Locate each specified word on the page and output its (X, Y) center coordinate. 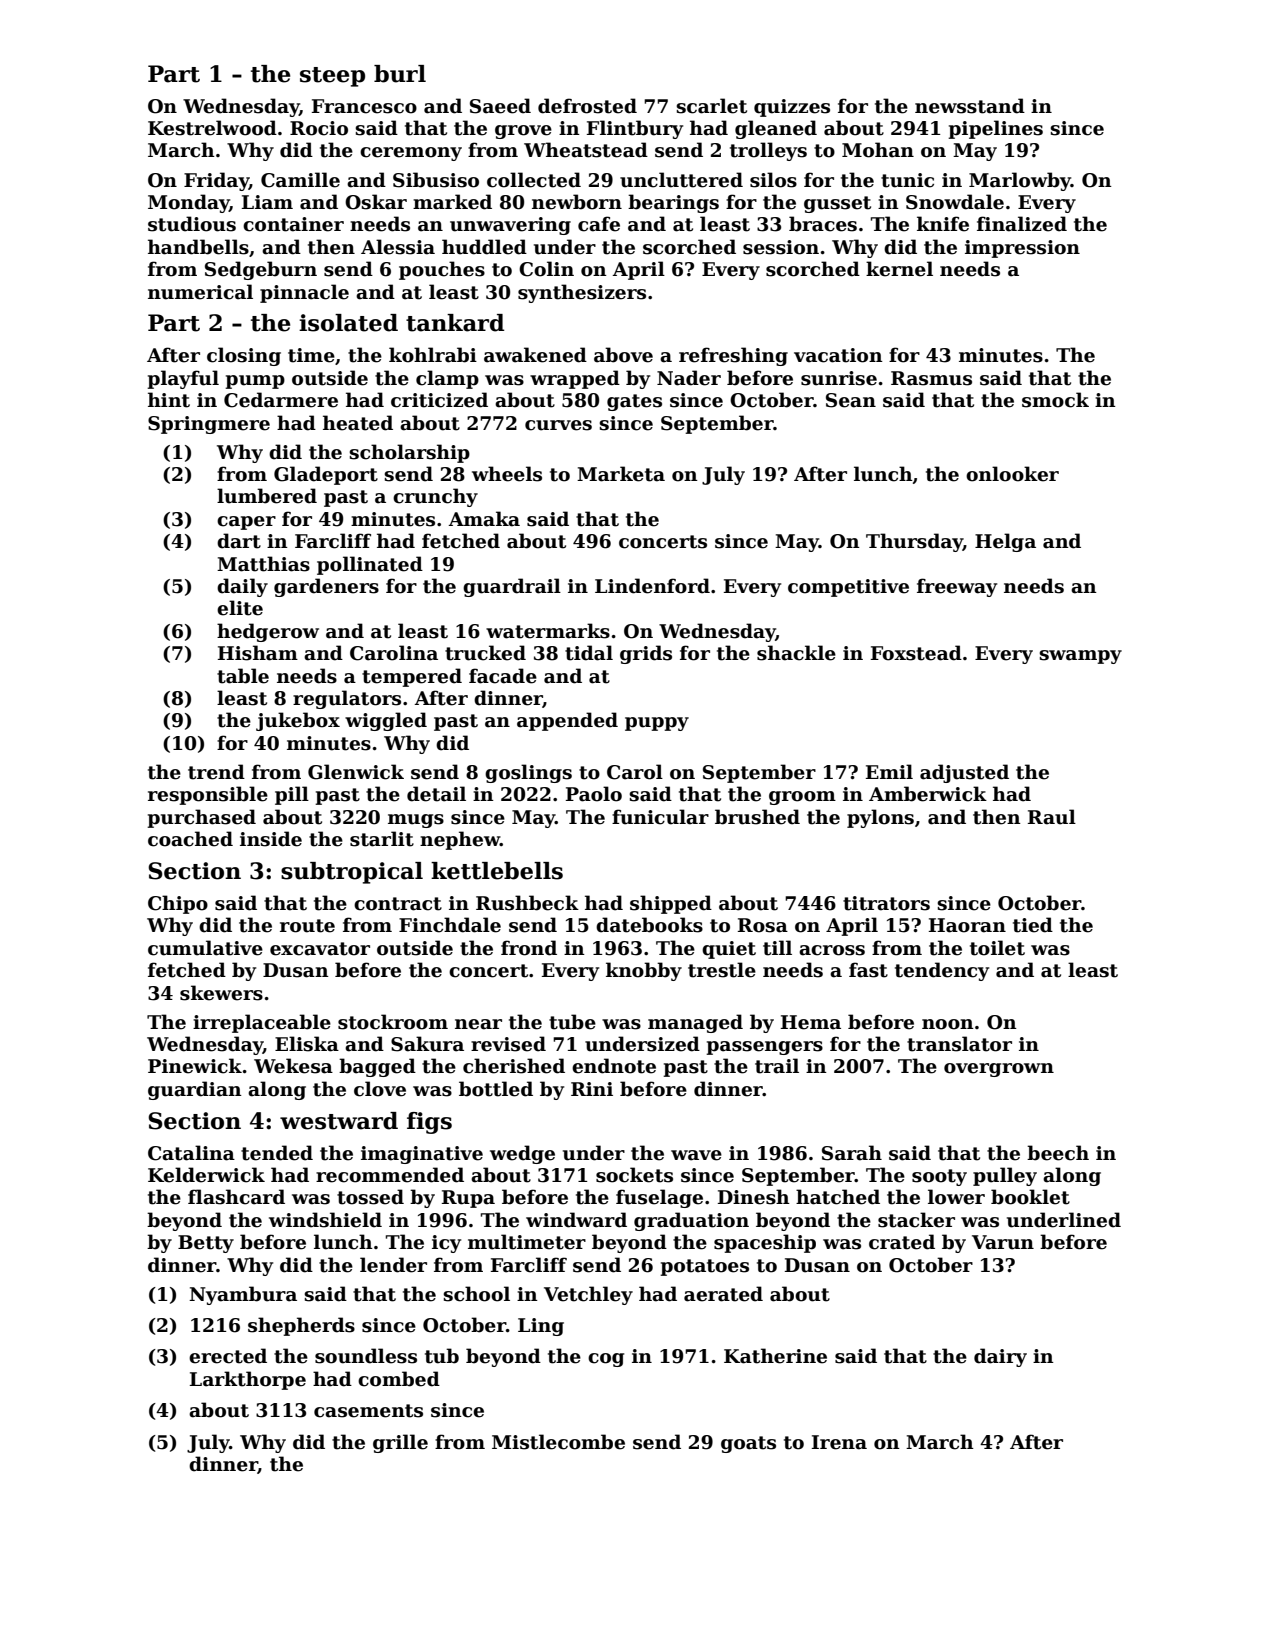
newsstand (970, 106)
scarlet (711, 106)
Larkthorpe (248, 1380)
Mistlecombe (558, 1442)
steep (332, 77)
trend (216, 772)
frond (529, 948)
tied (1033, 925)
